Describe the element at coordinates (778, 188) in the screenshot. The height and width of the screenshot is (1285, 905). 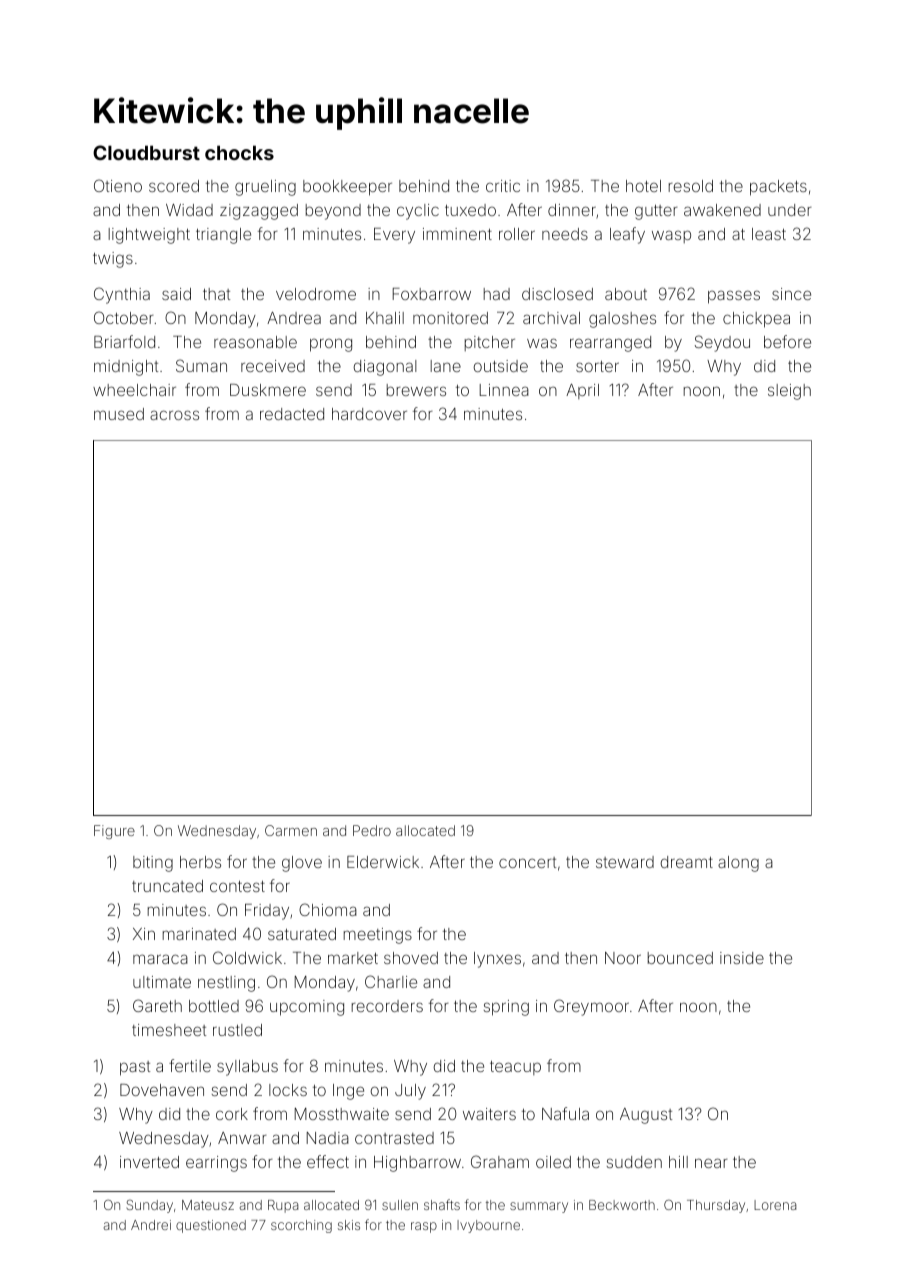
I see `packets` at that location.
